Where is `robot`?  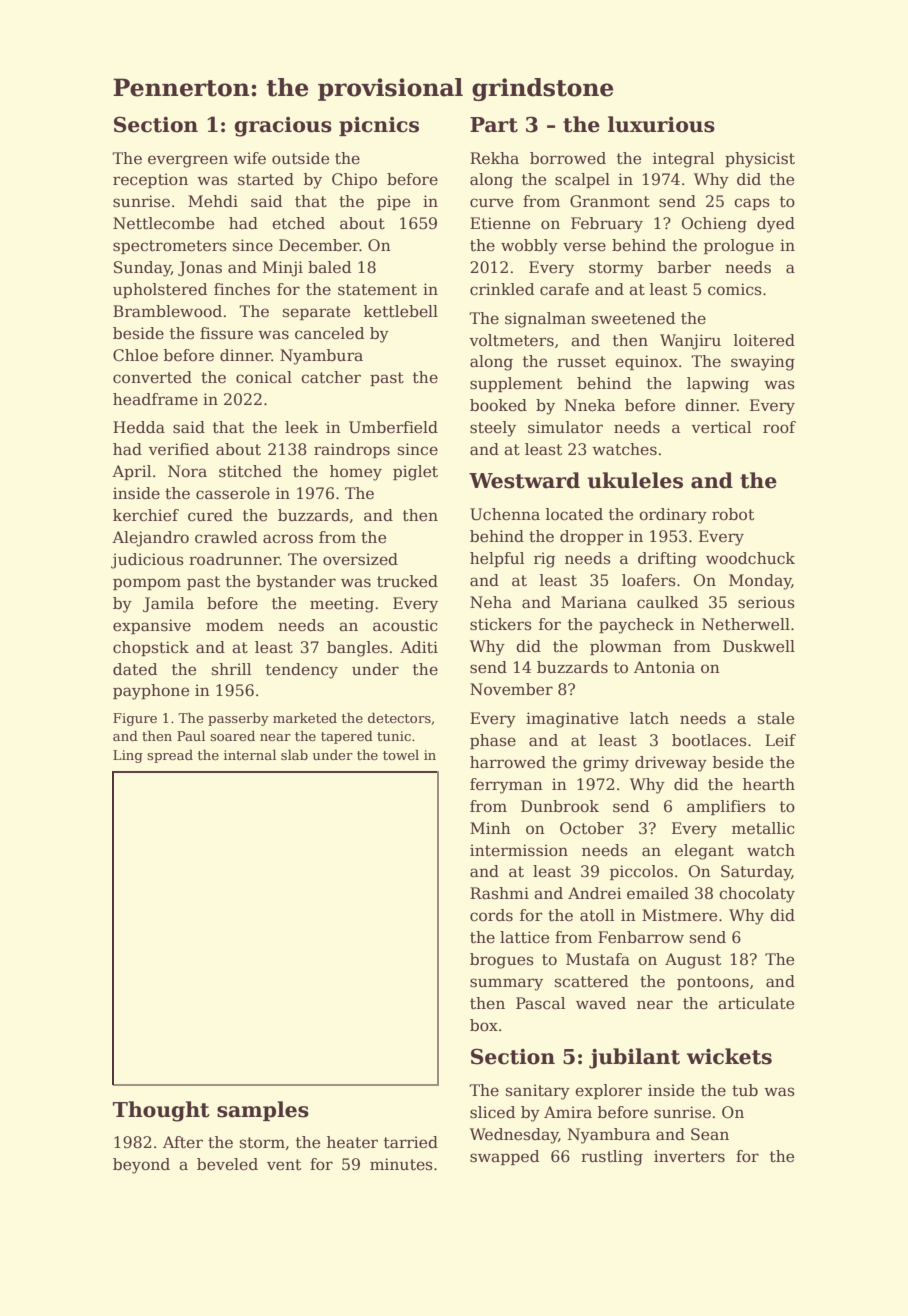 robot is located at coordinates (733, 514).
